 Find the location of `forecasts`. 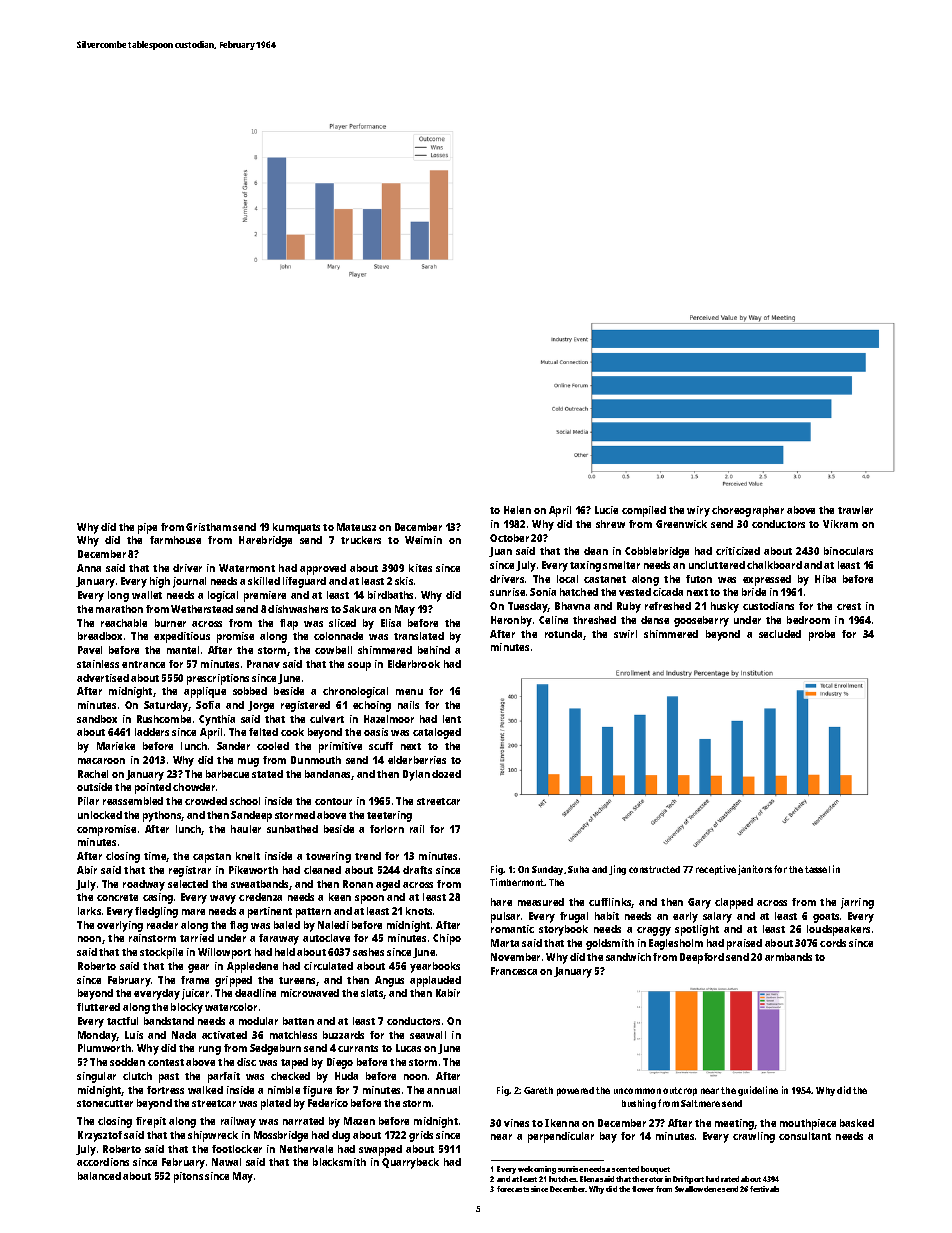

forecasts is located at coordinates (513, 1189).
